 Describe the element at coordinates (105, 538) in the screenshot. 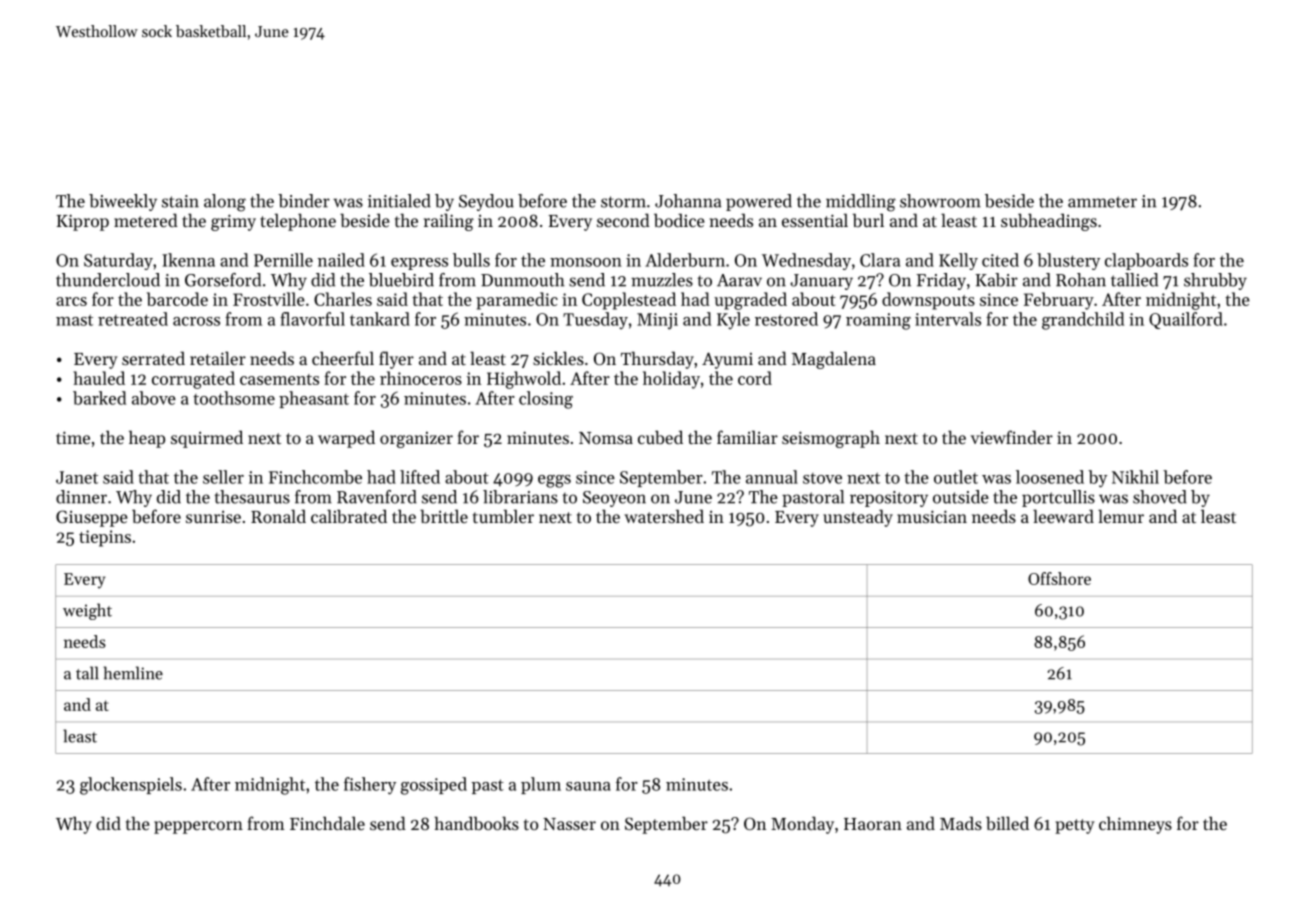

I see `tiepins` at that location.
